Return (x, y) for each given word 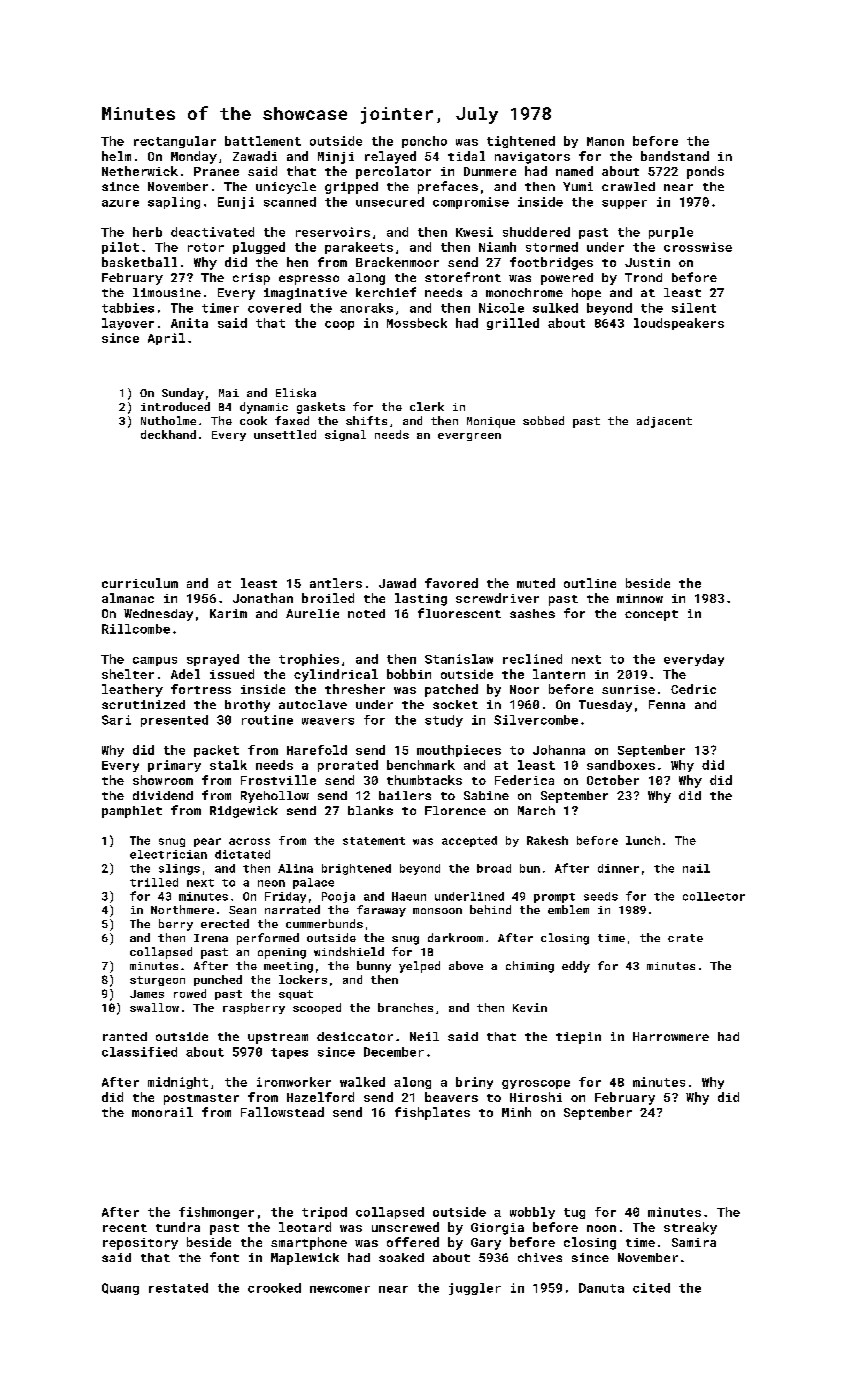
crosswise (698, 247)
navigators (532, 158)
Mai (229, 393)
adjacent (664, 422)
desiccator (355, 1036)
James (147, 994)
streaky (690, 1228)
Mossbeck (417, 323)
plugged (259, 248)
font (224, 1257)
